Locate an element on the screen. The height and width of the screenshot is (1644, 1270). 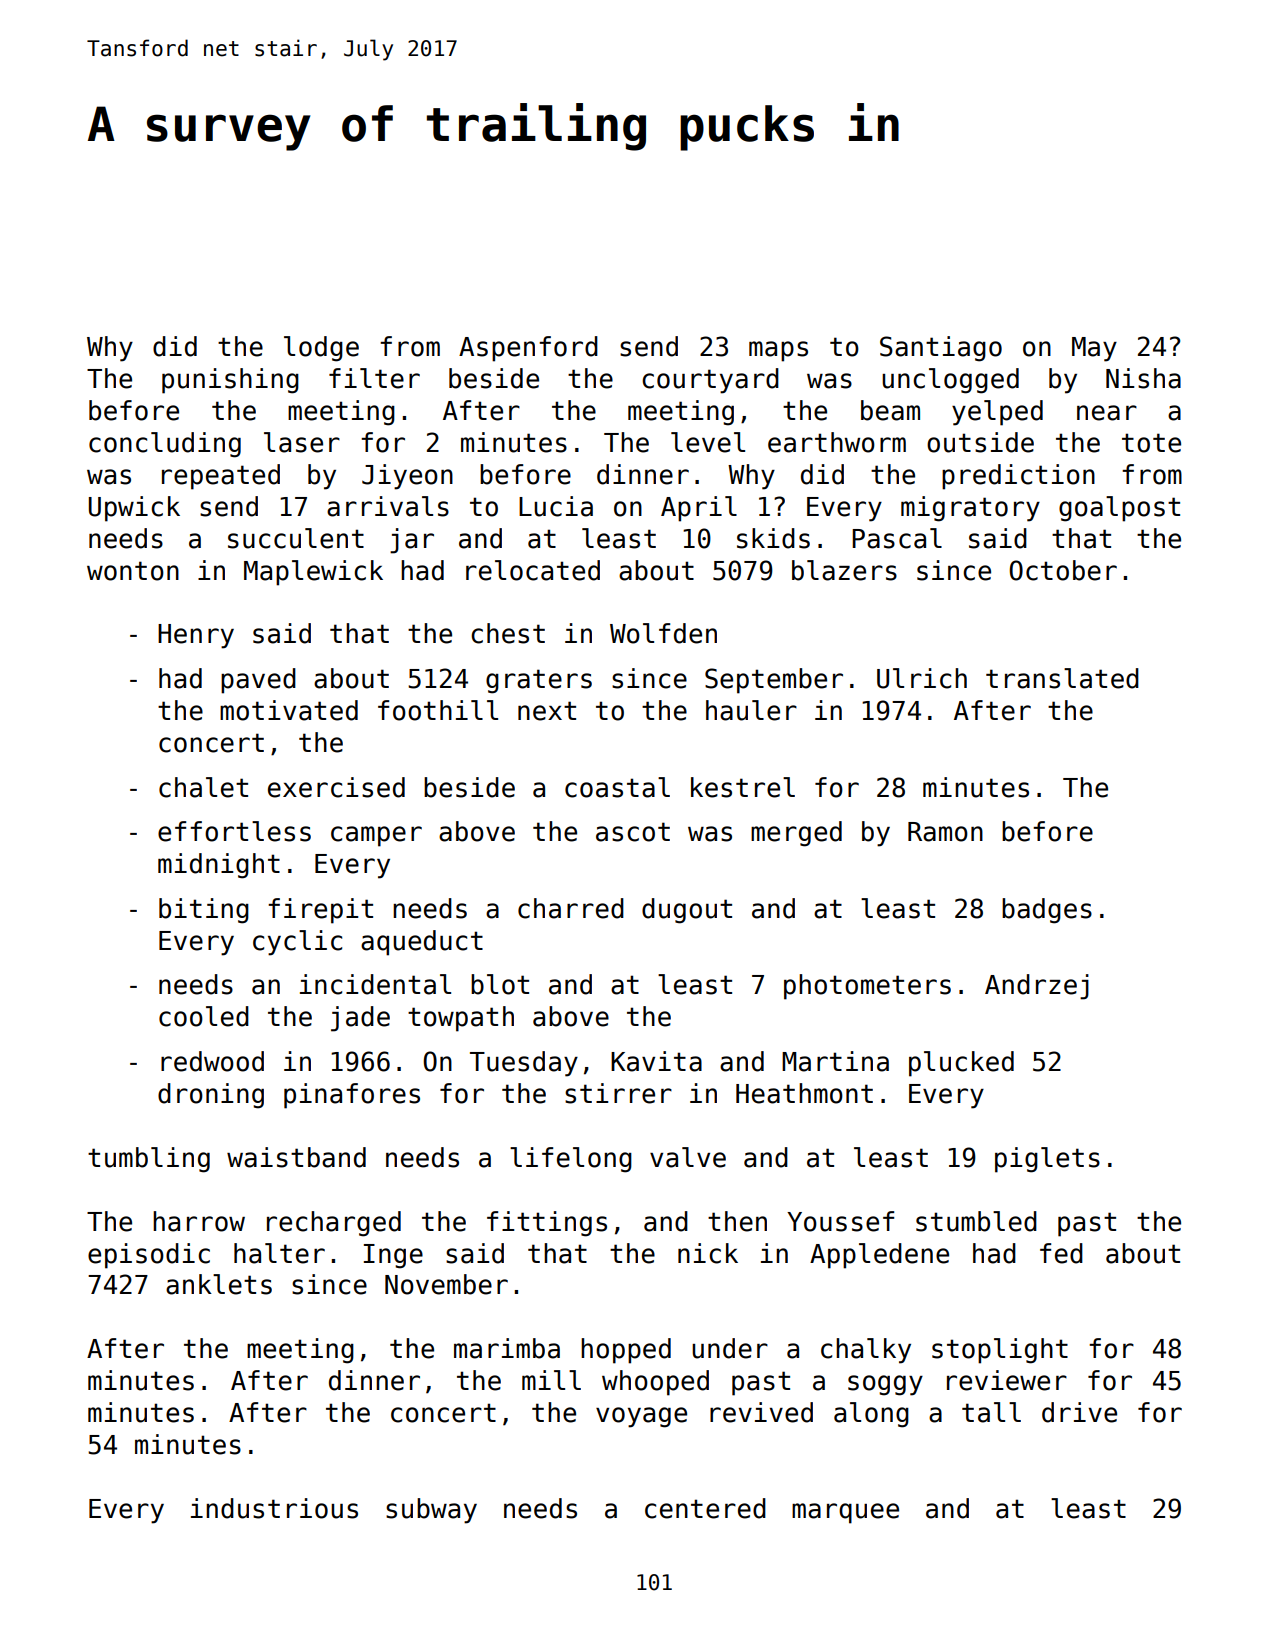
Tuesday is located at coordinates (524, 1064).
